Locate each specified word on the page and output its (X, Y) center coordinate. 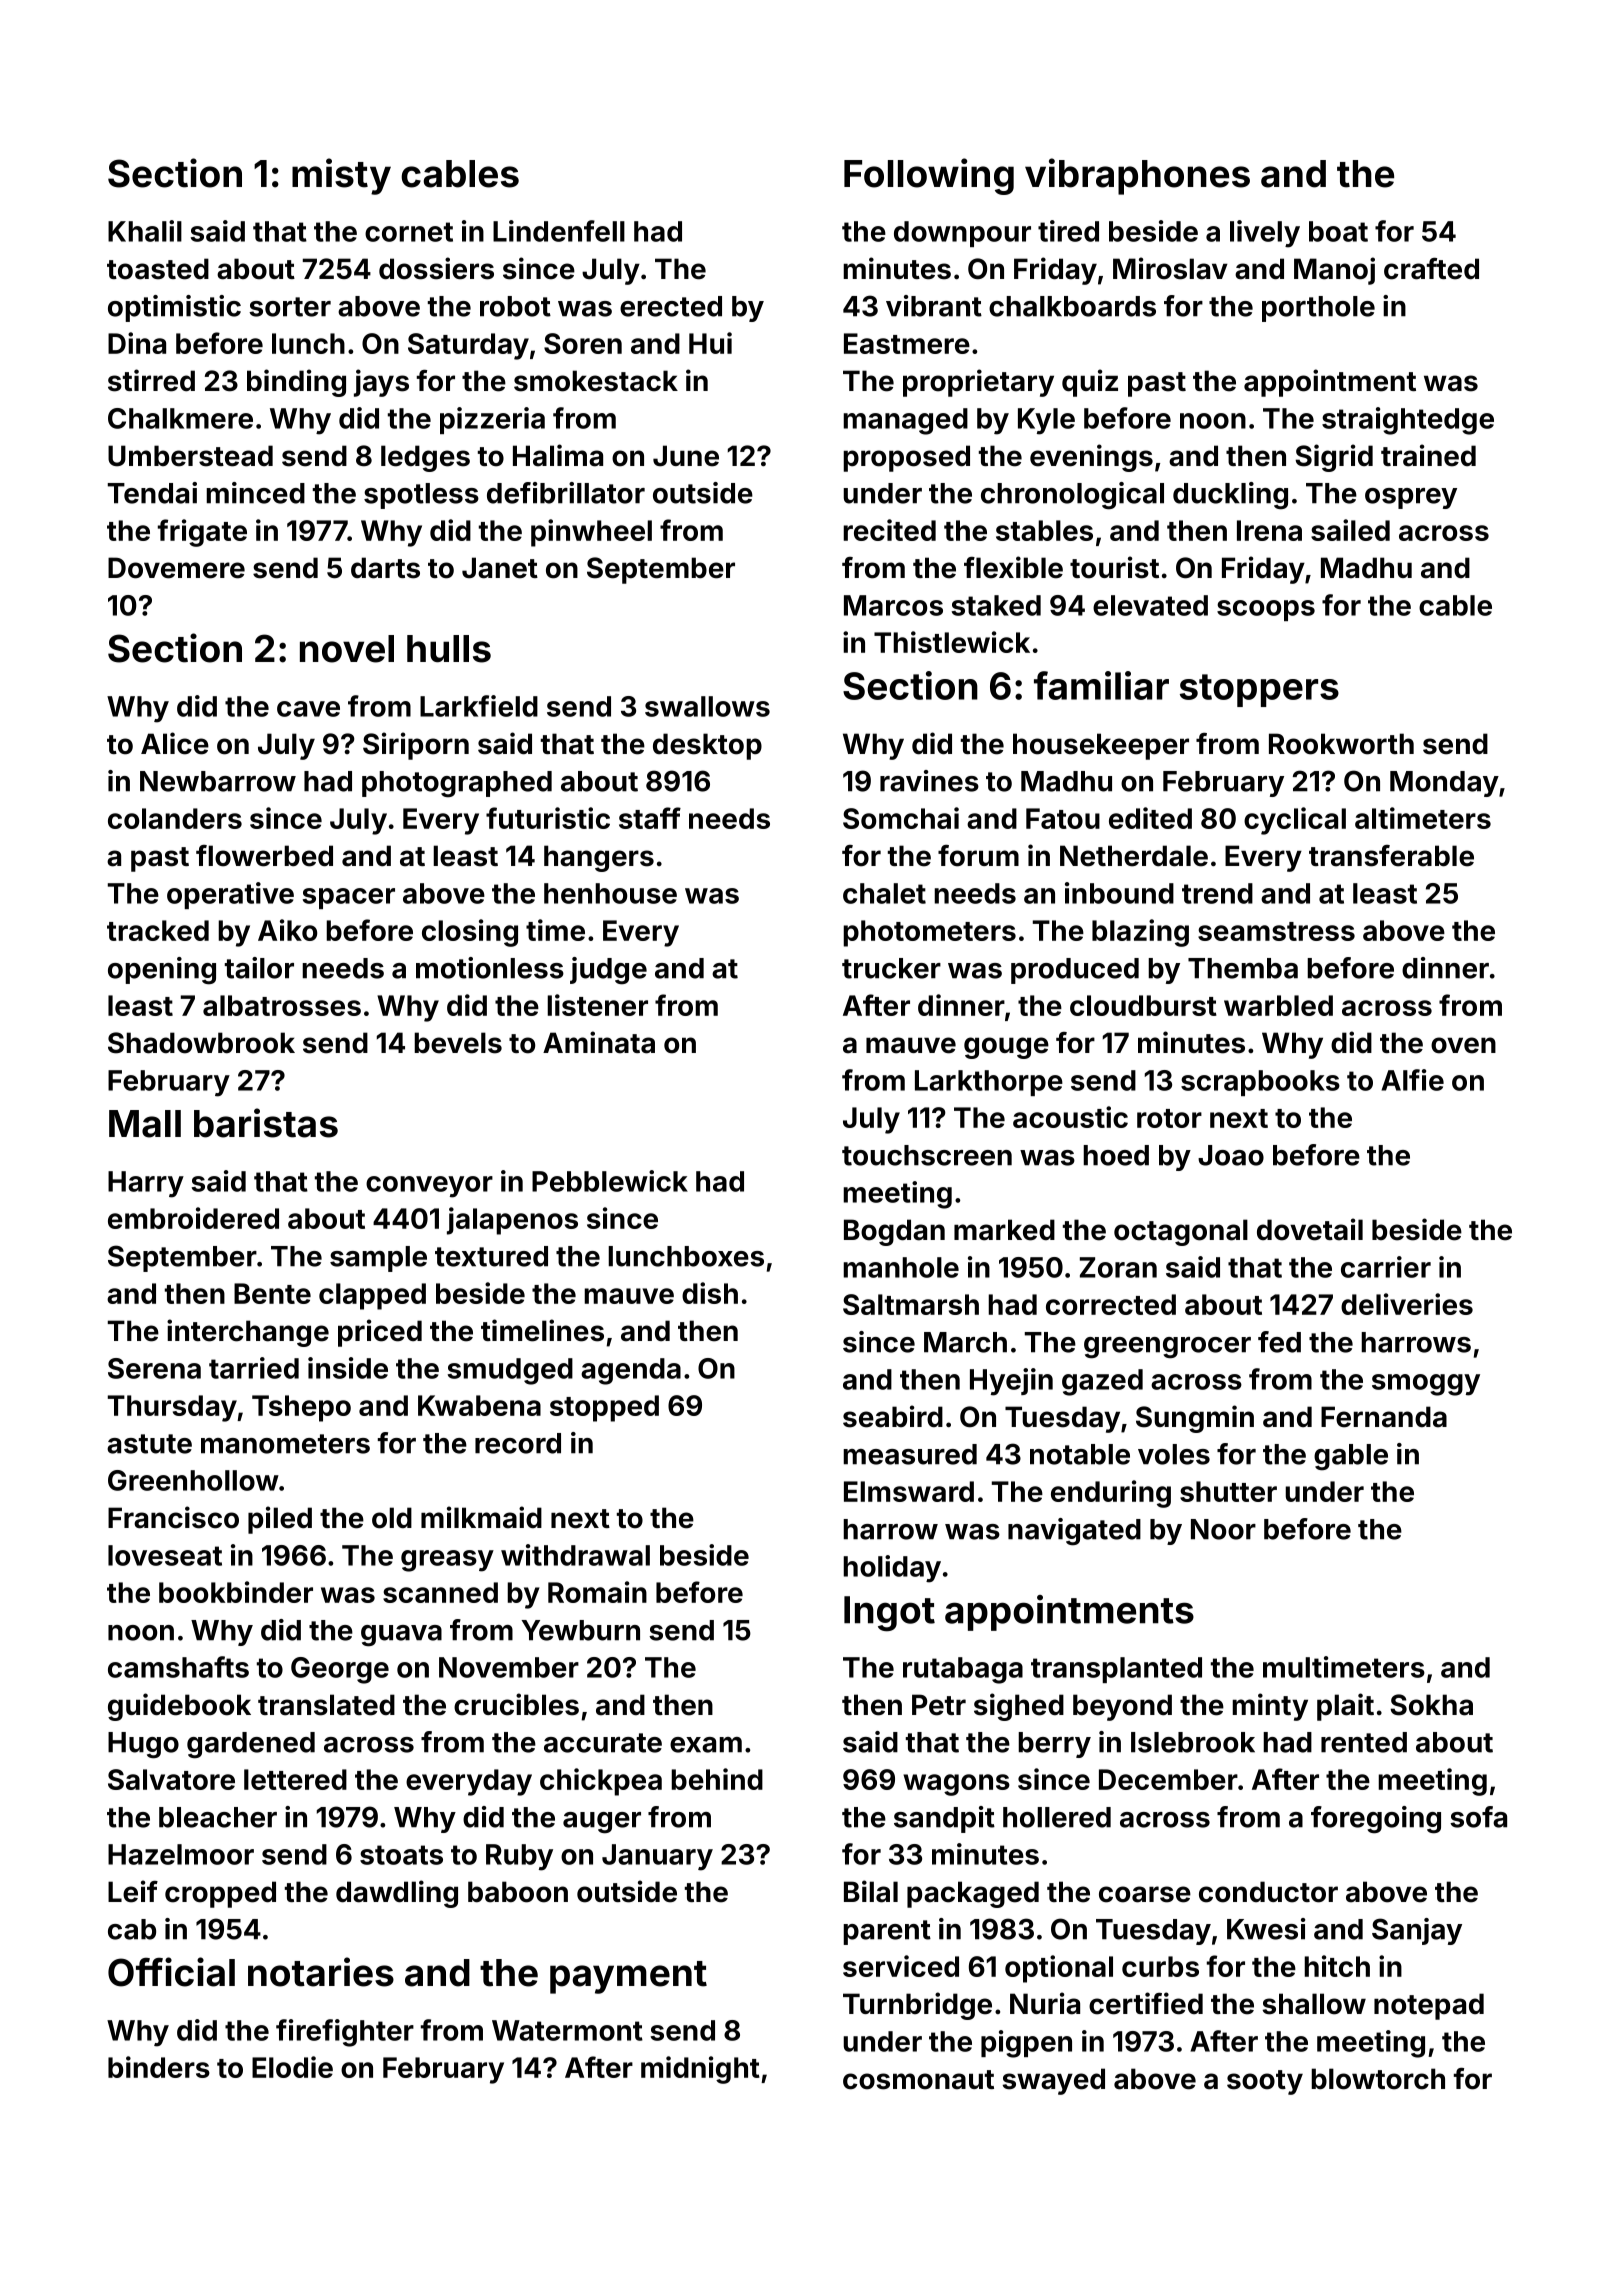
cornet (409, 232)
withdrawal (575, 1555)
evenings (1091, 458)
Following (929, 176)
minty (1270, 1707)
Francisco (173, 1517)
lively (1265, 234)
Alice (175, 743)
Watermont (567, 2030)
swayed (1053, 2081)
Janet (500, 568)
